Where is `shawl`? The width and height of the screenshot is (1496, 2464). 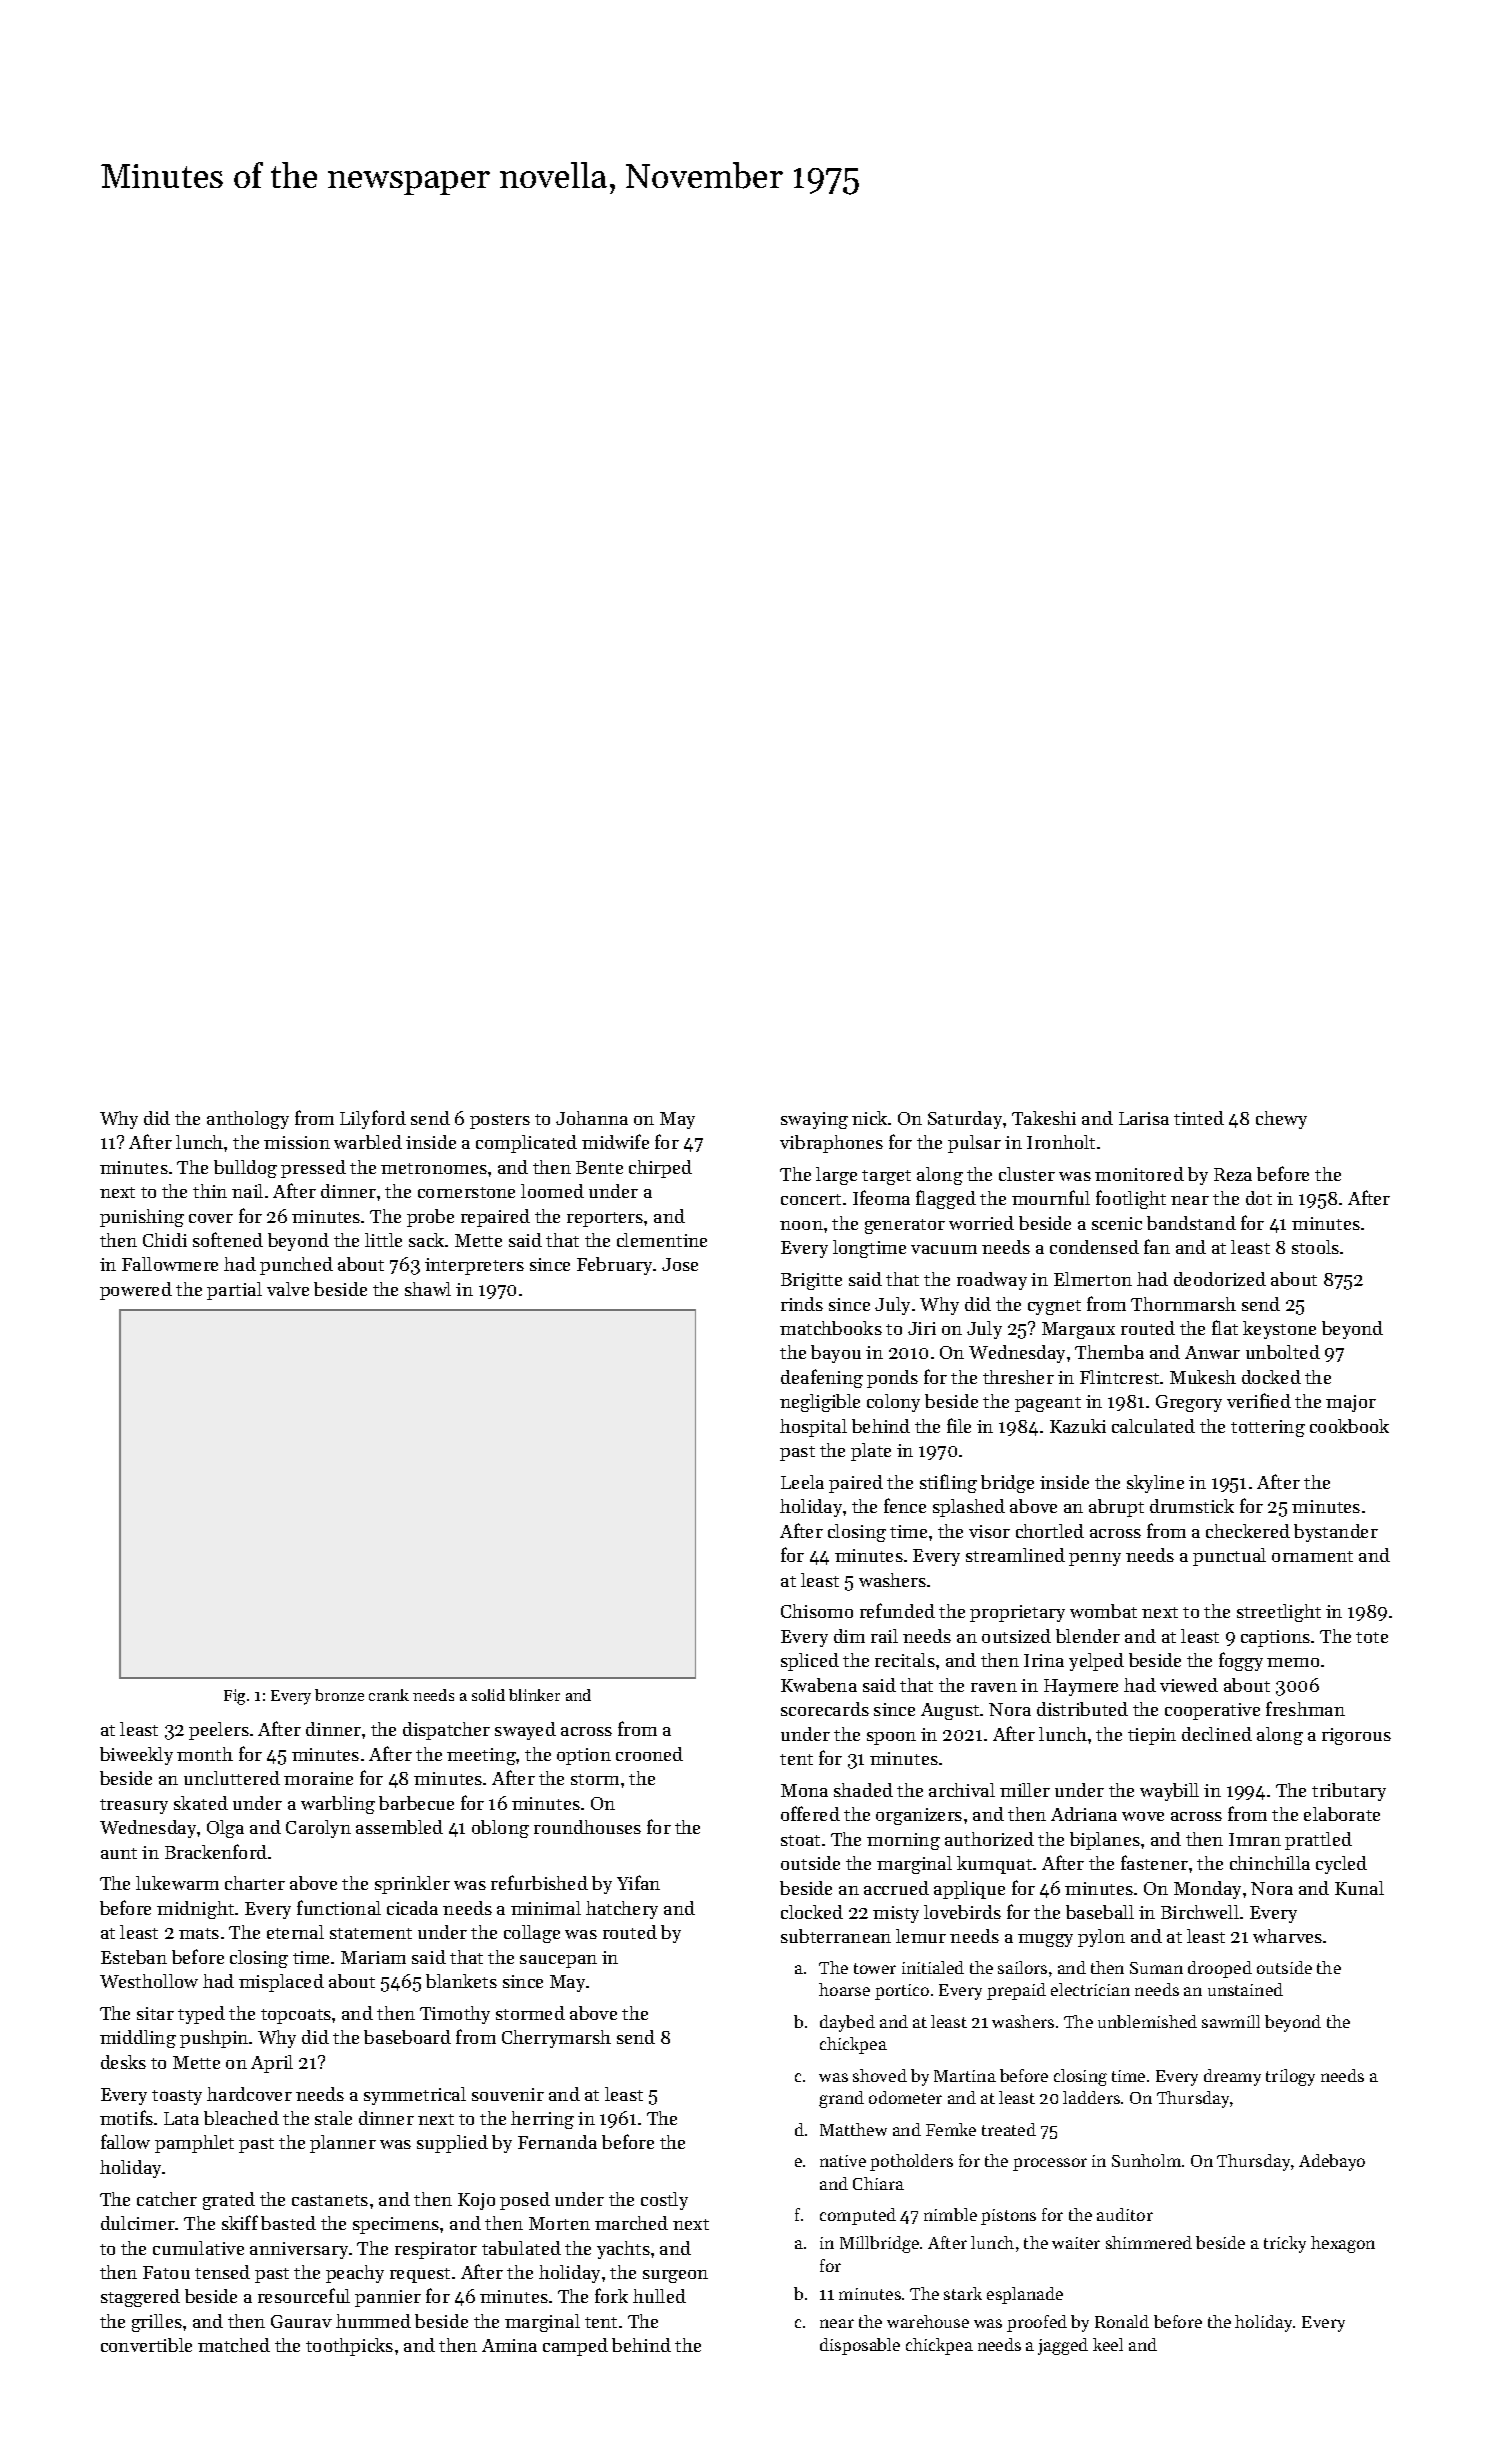 shawl is located at coordinates (428, 1289).
